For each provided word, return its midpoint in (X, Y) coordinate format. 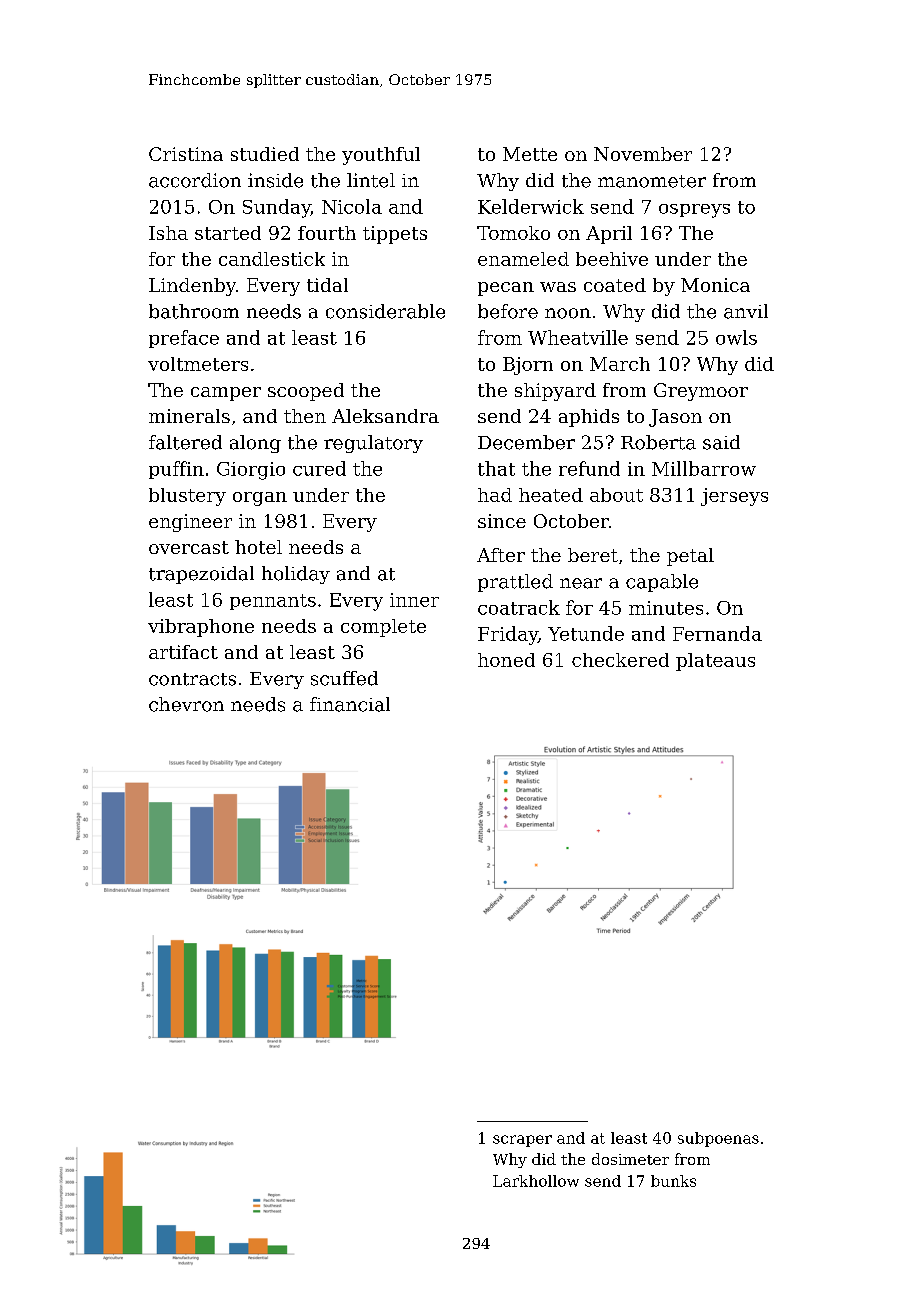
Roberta (658, 442)
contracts (192, 679)
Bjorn (528, 366)
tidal (327, 285)
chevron (186, 704)
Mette (530, 154)
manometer (652, 181)
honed (506, 660)
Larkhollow (536, 1181)
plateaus (715, 662)
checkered (620, 660)
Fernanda (717, 633)
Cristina (186, 154)
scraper (522, 1141)
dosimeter (630, 1159)
